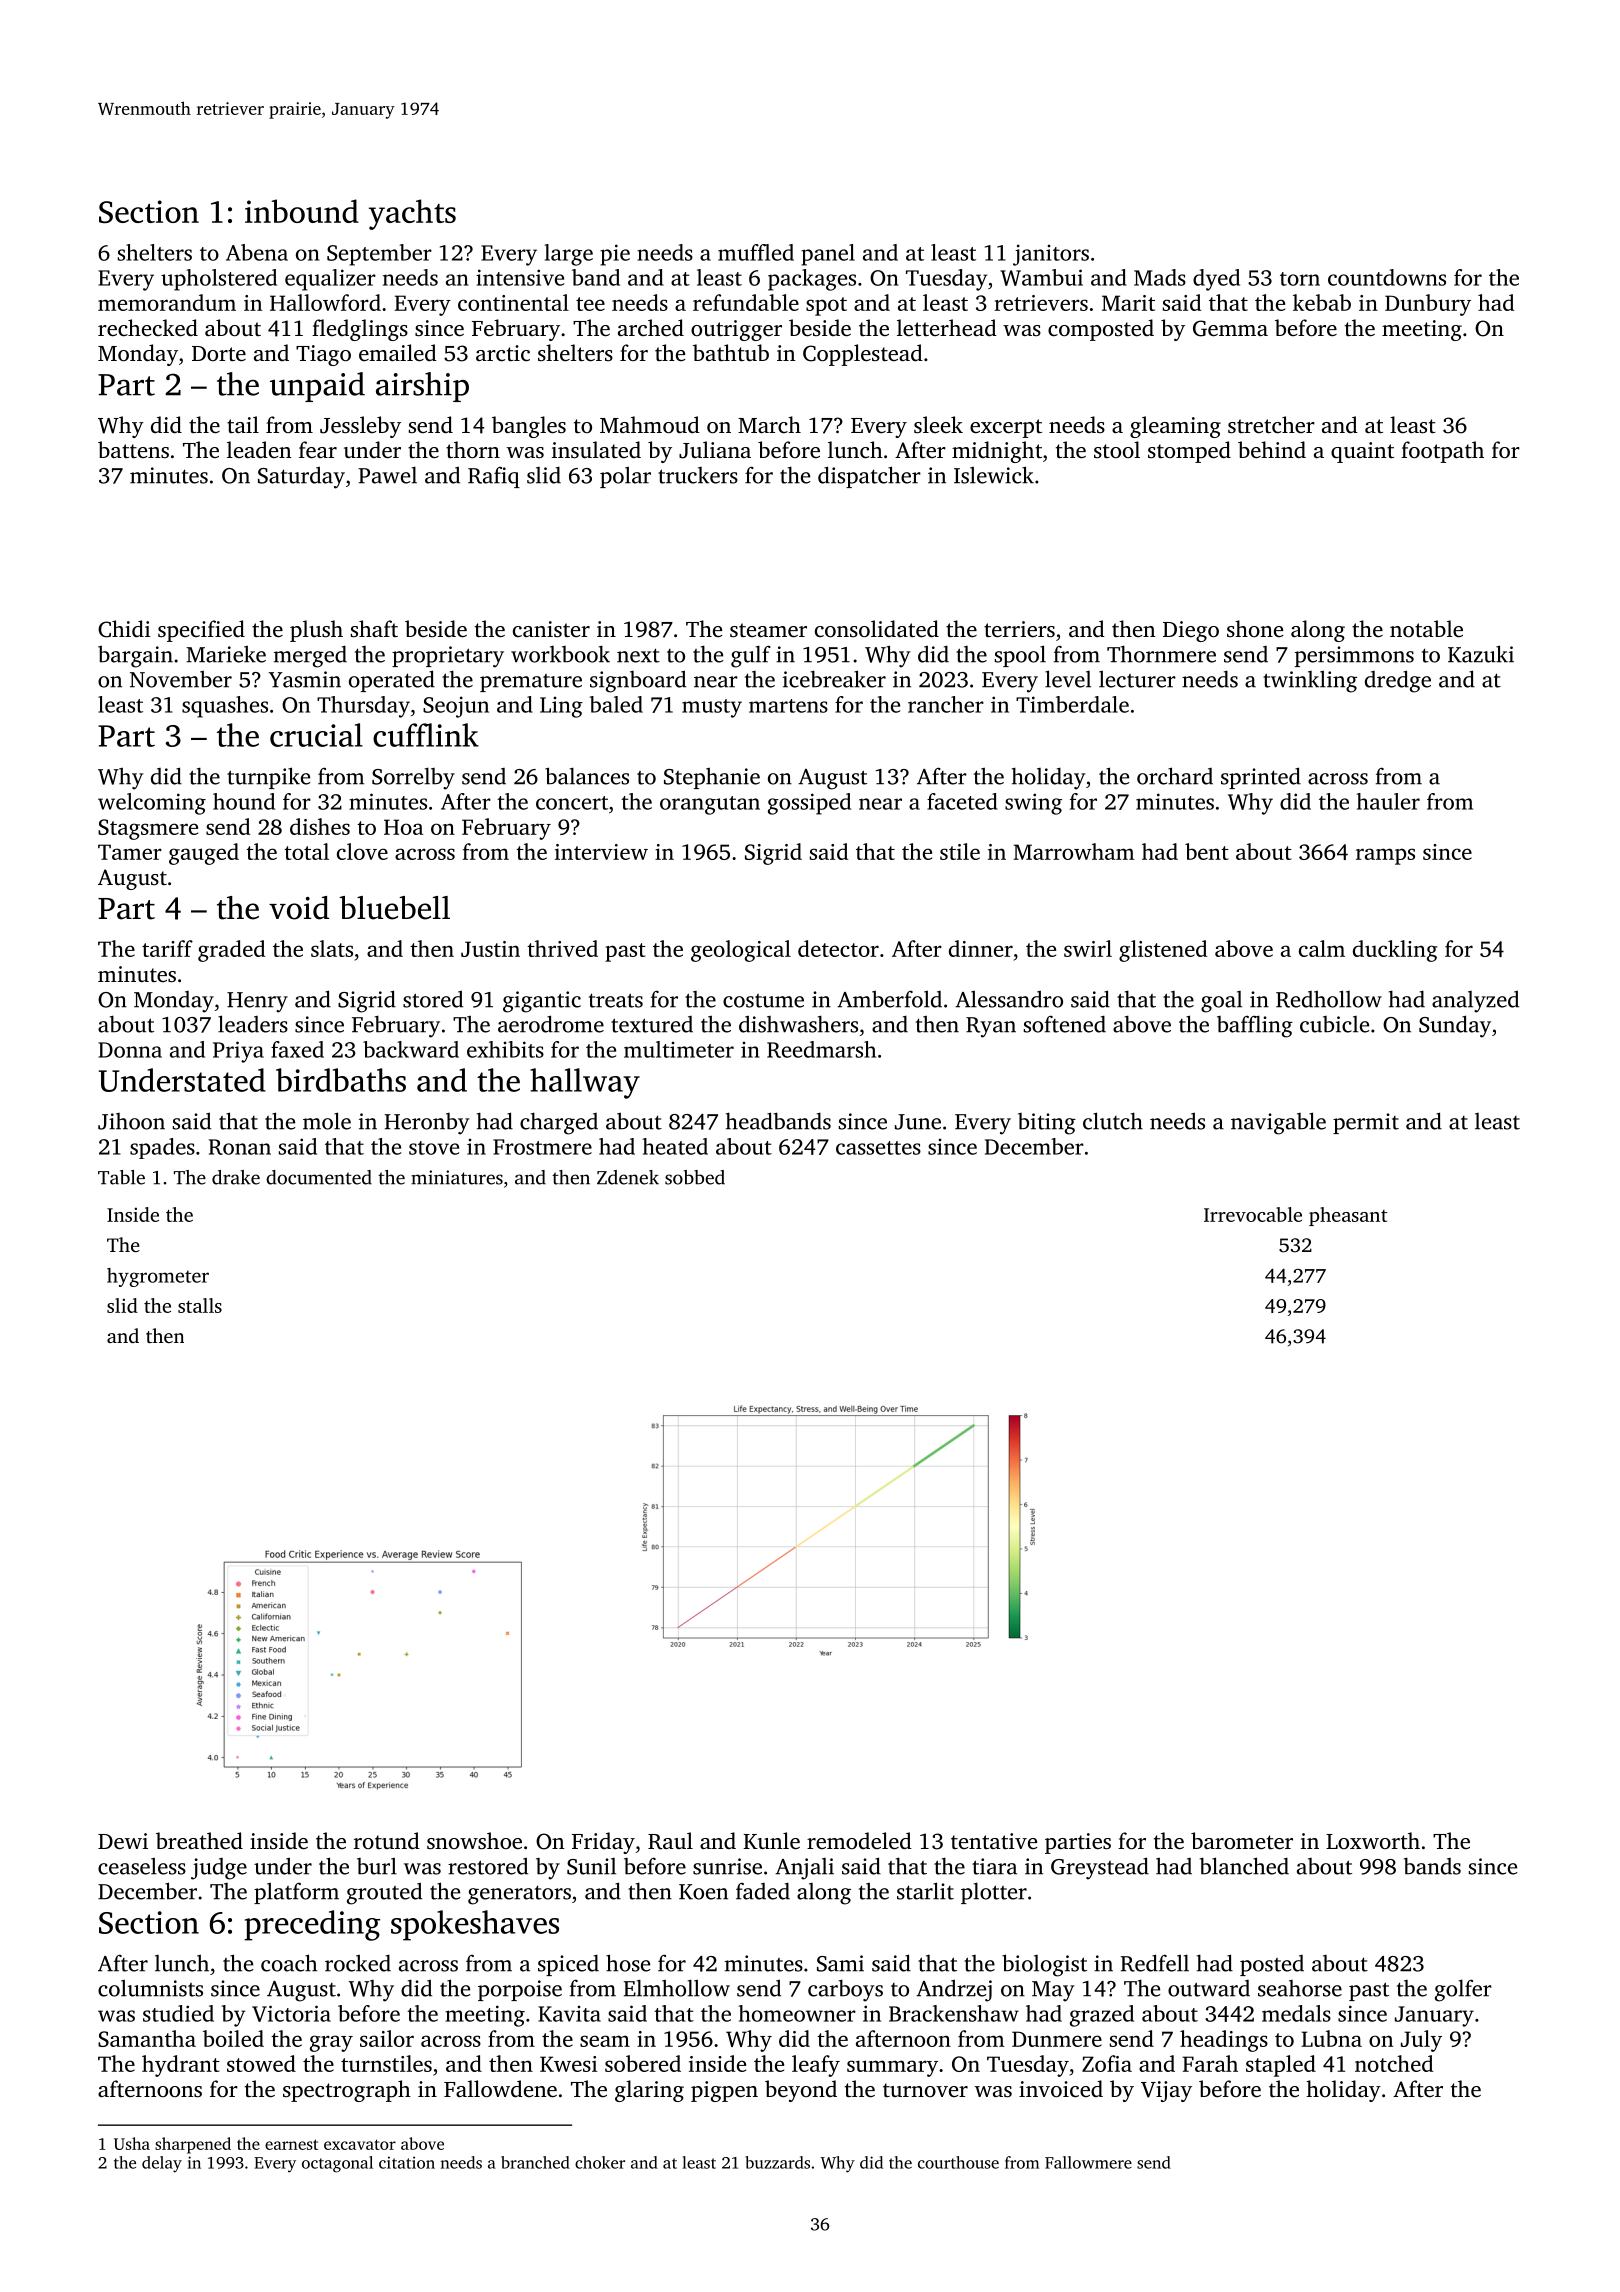 The width and height of the screenshot is (1620, 2292). What do you see at coordinates (387, 1841) in the screenshot?
I see `rotund` at bounding box center [387, 1841].
